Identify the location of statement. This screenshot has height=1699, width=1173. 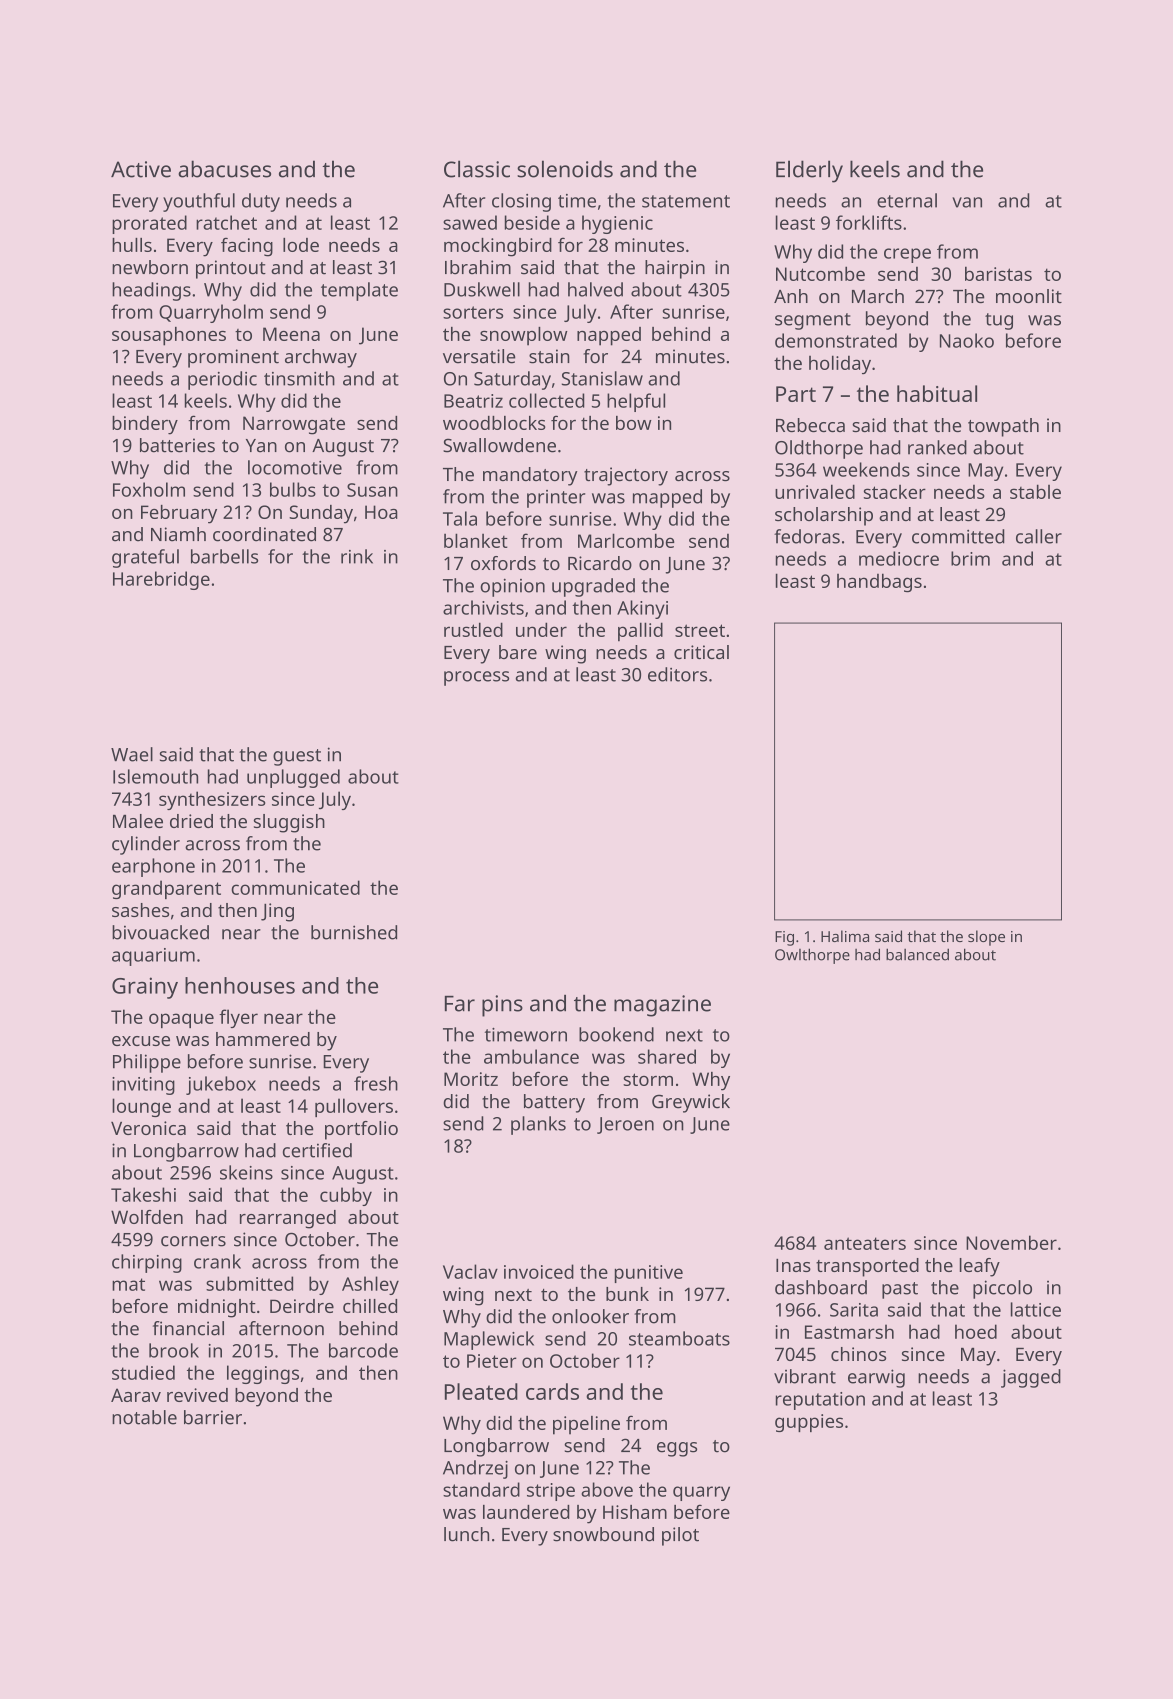
(686, 201).
